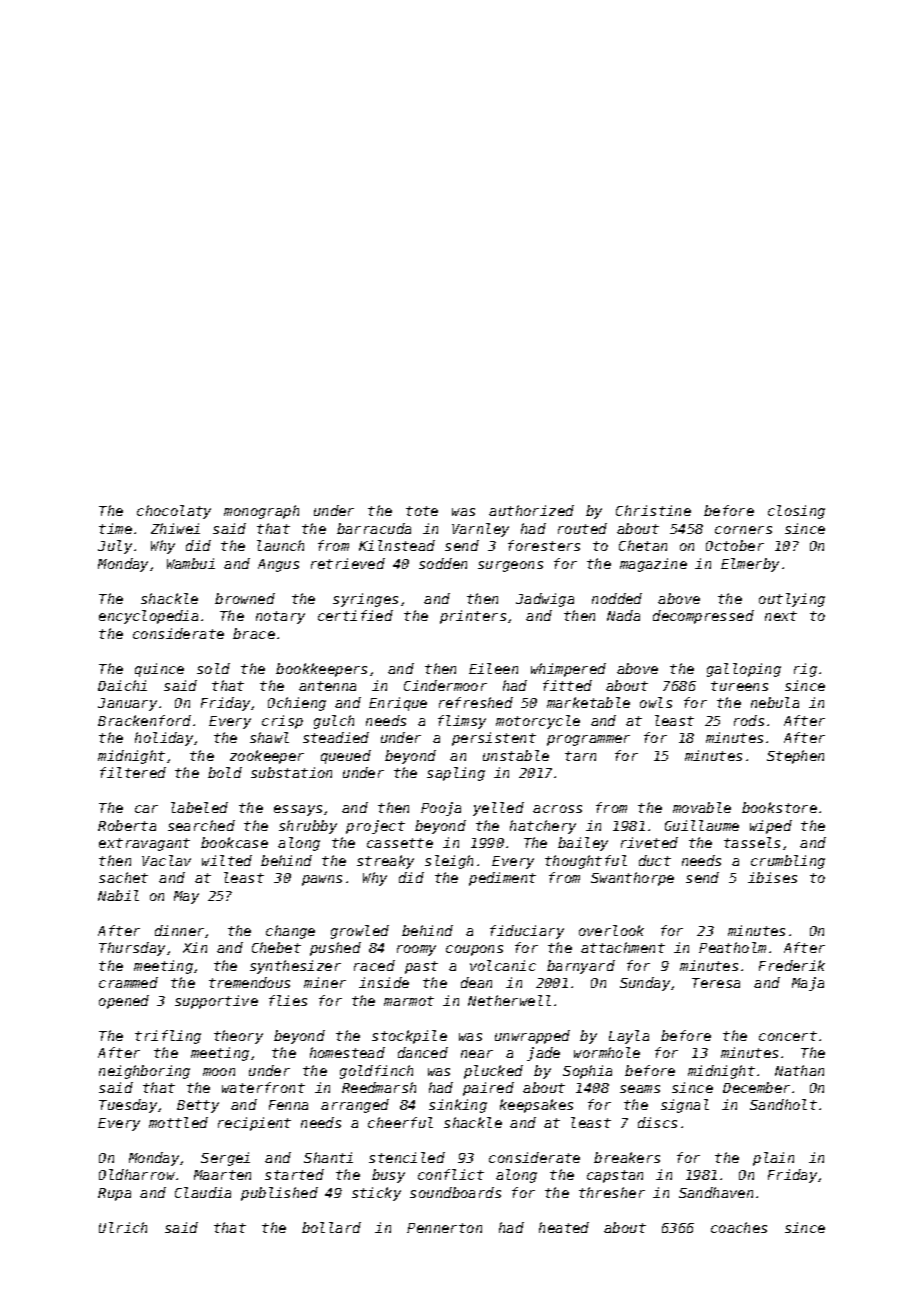 Image resolution: width=924 pixels, height=1308 pixels. Describe the element at coordinates (397, 545) in the screenshot. I see `Kilnstead` at that location.
